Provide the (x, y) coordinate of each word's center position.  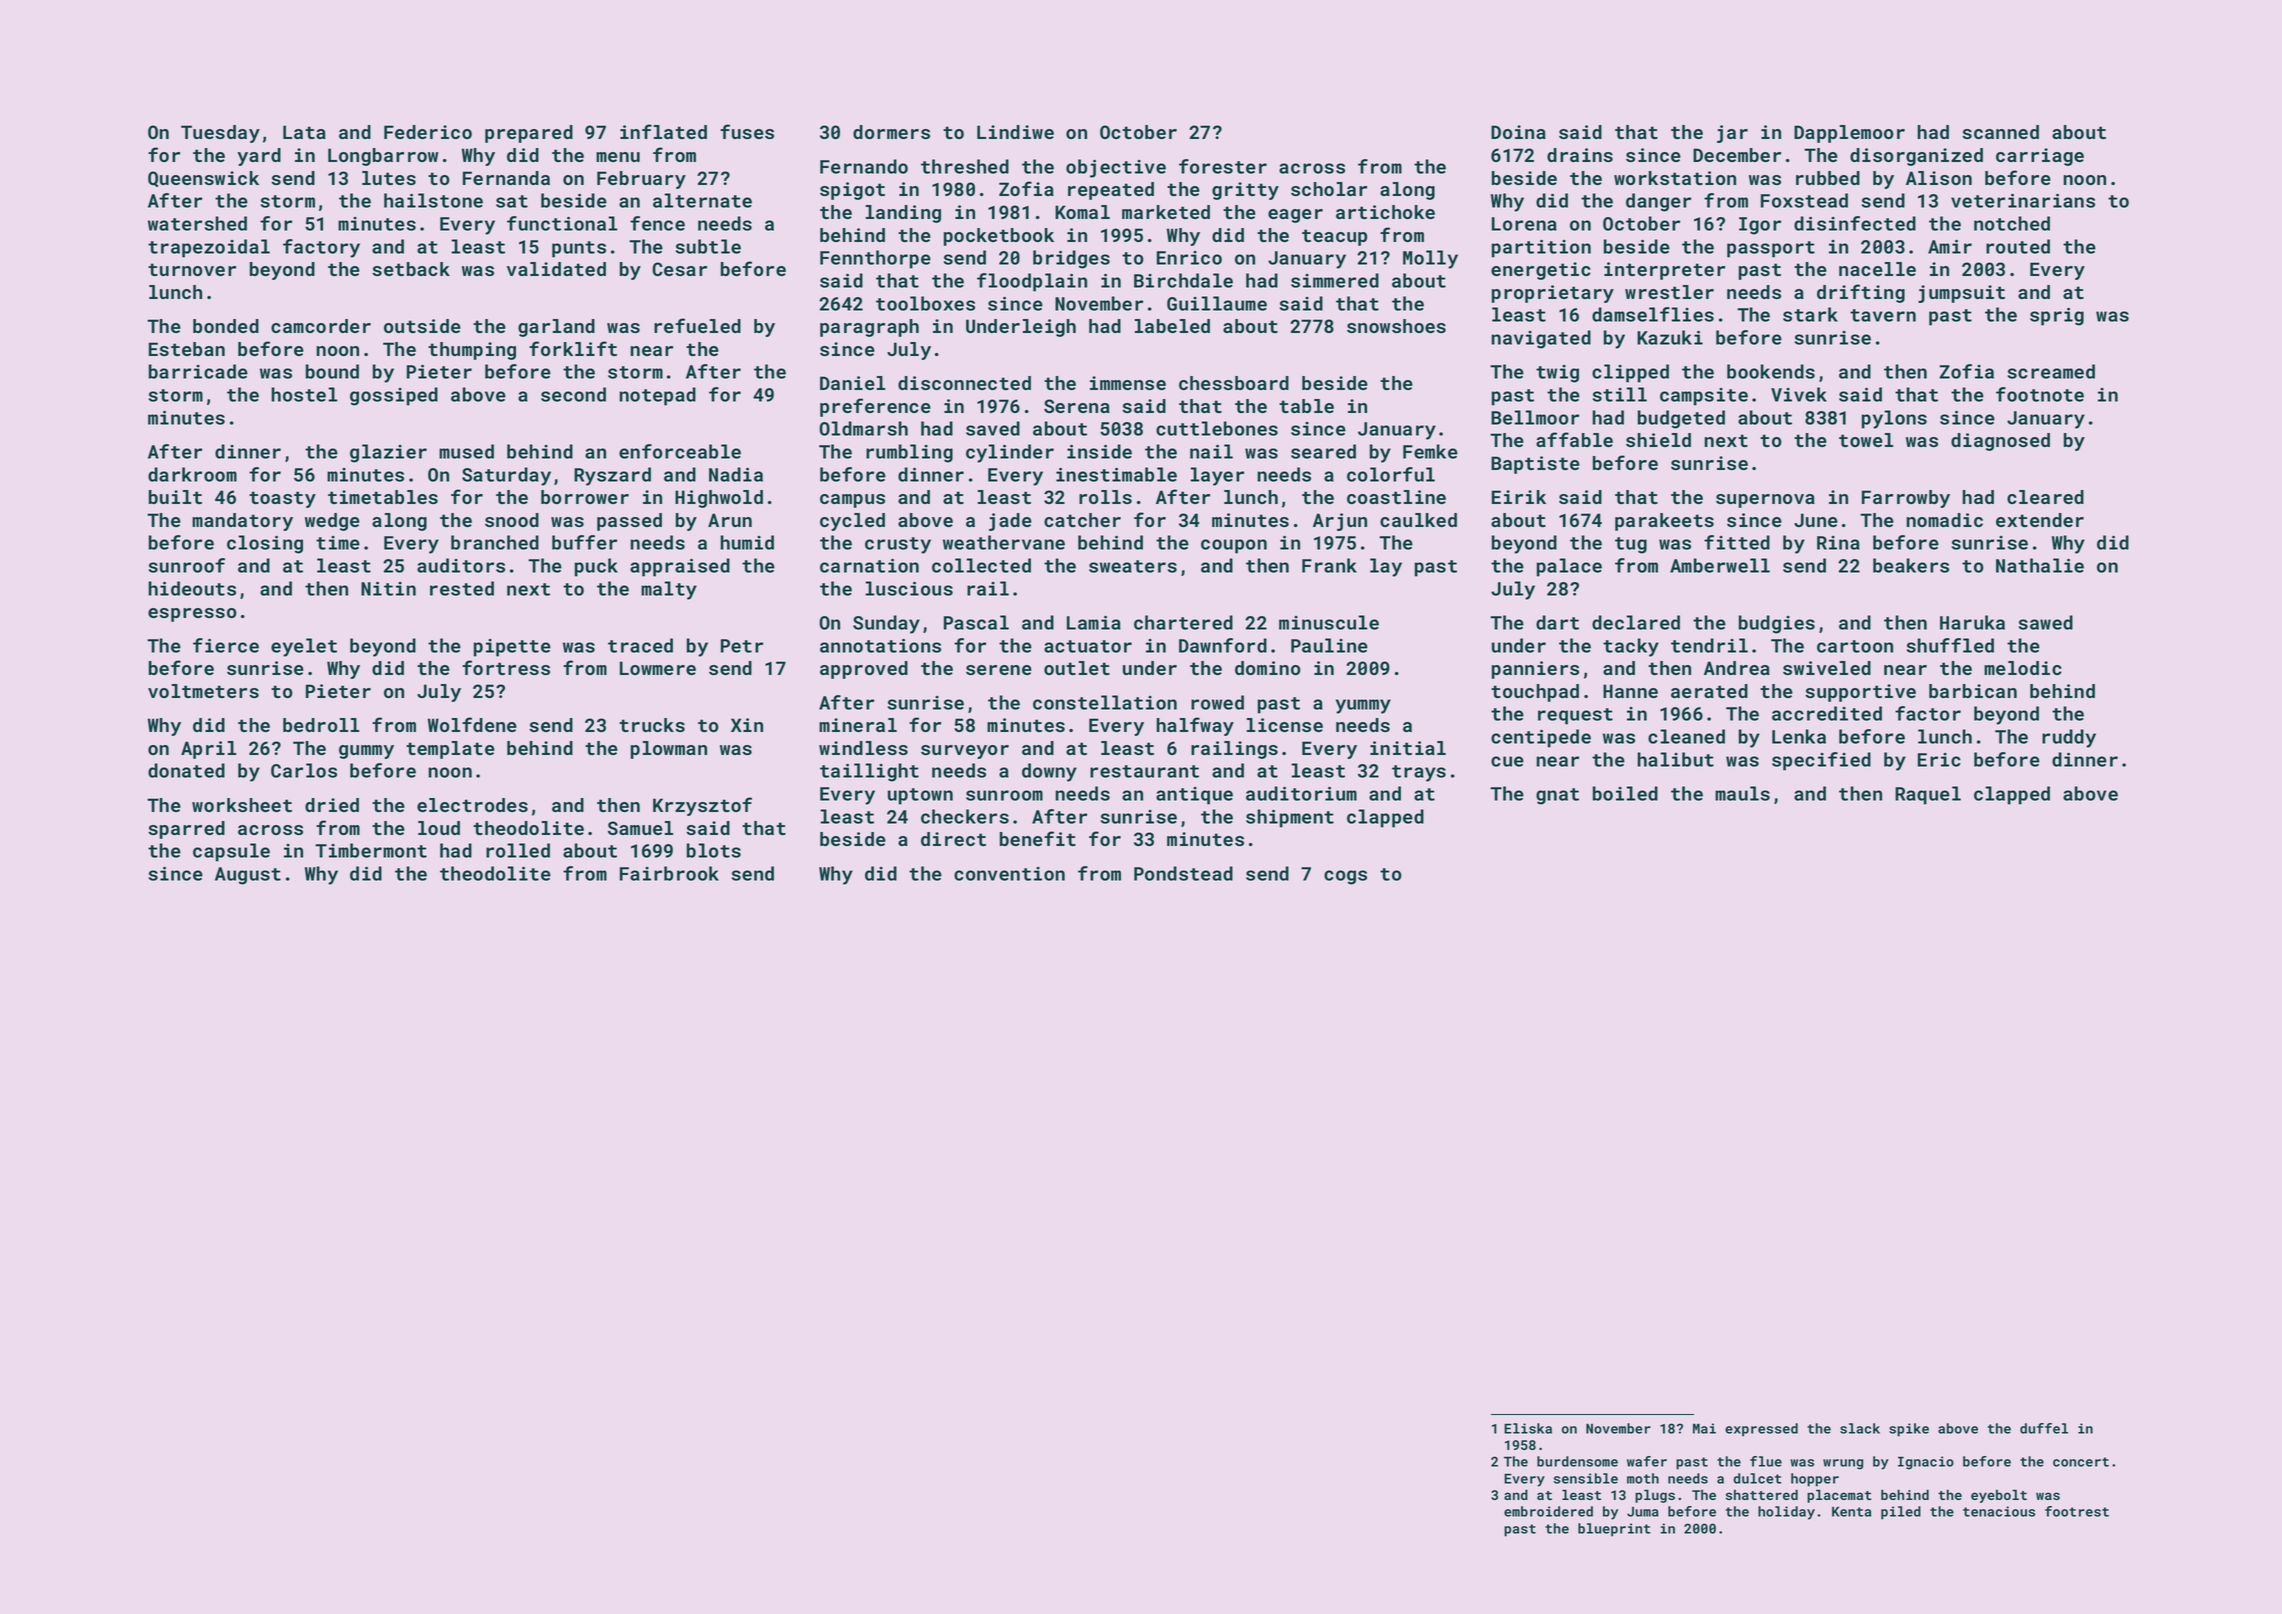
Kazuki (1670, 337)
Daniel (852, 383)
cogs (1345, 877)
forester (1223, 166)
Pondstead (1183, 873)
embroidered (1548, 1511)
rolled (518, 850)
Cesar (679, 269)
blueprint (1614, 1530)
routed (2018, 246)
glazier (388, 453)
